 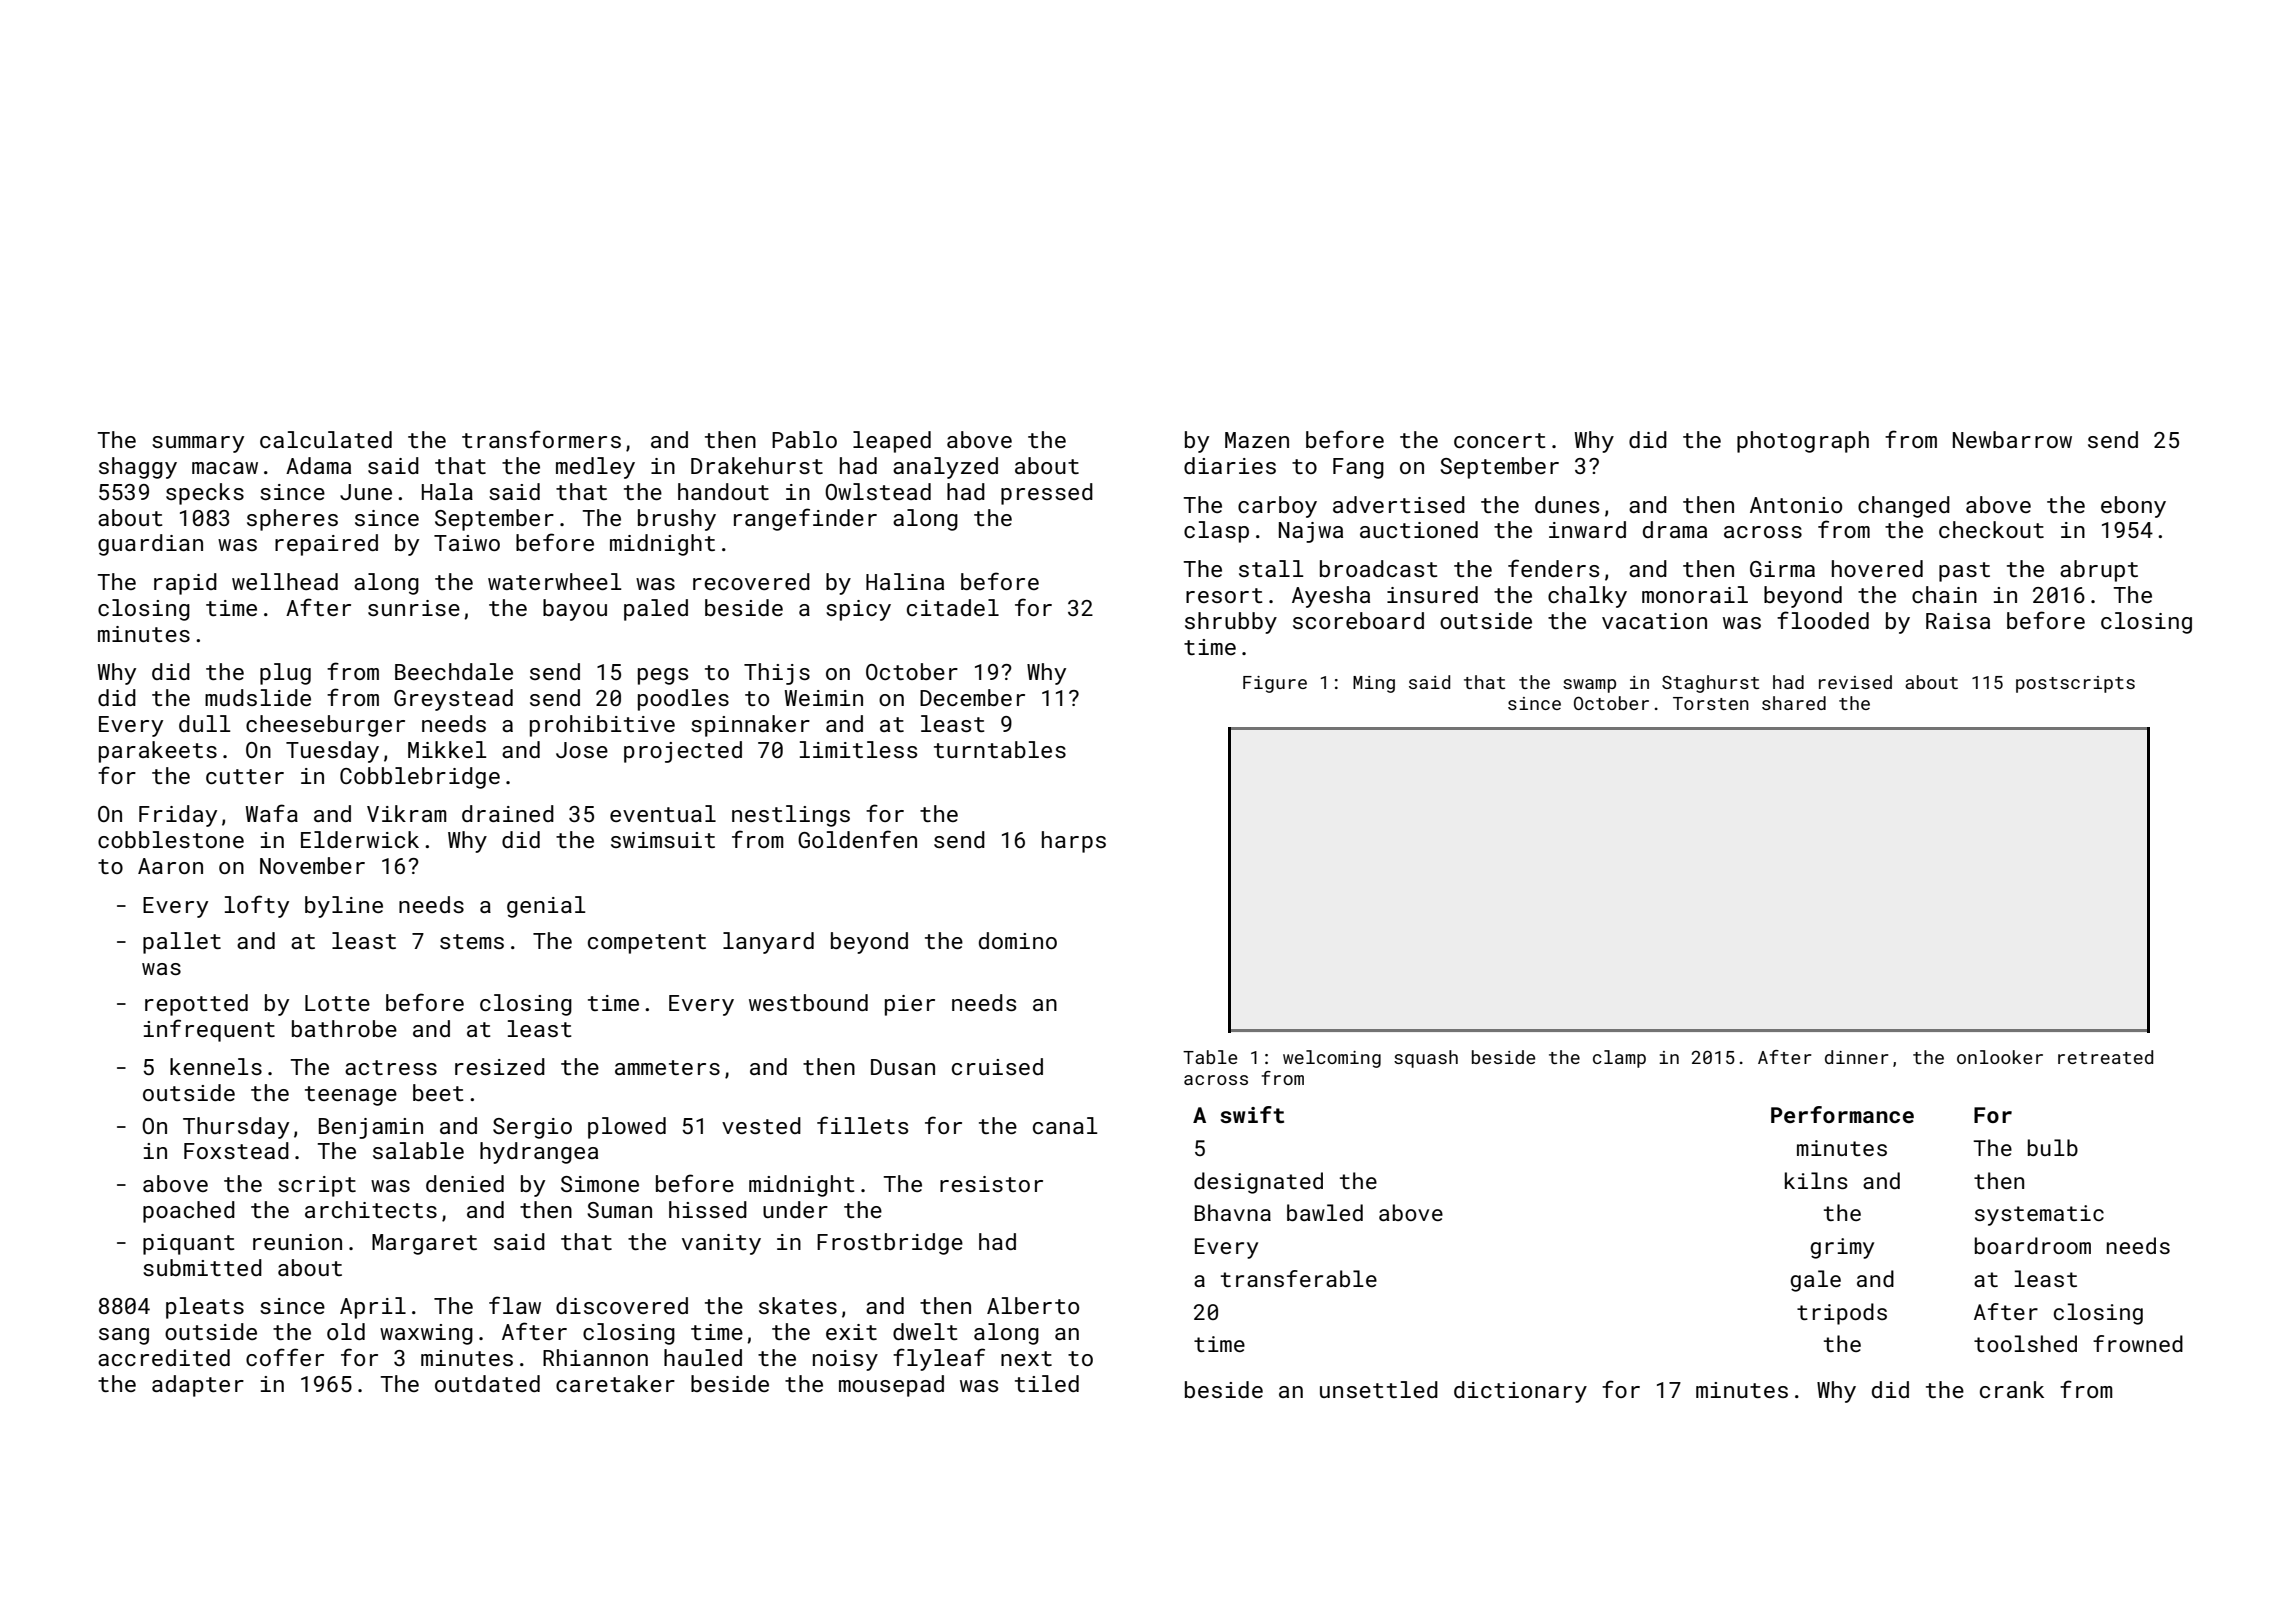 What do you see at coordinates (1803, 442) in the screenshot?
I see `photograph` at bounding box center [1803, 442].
